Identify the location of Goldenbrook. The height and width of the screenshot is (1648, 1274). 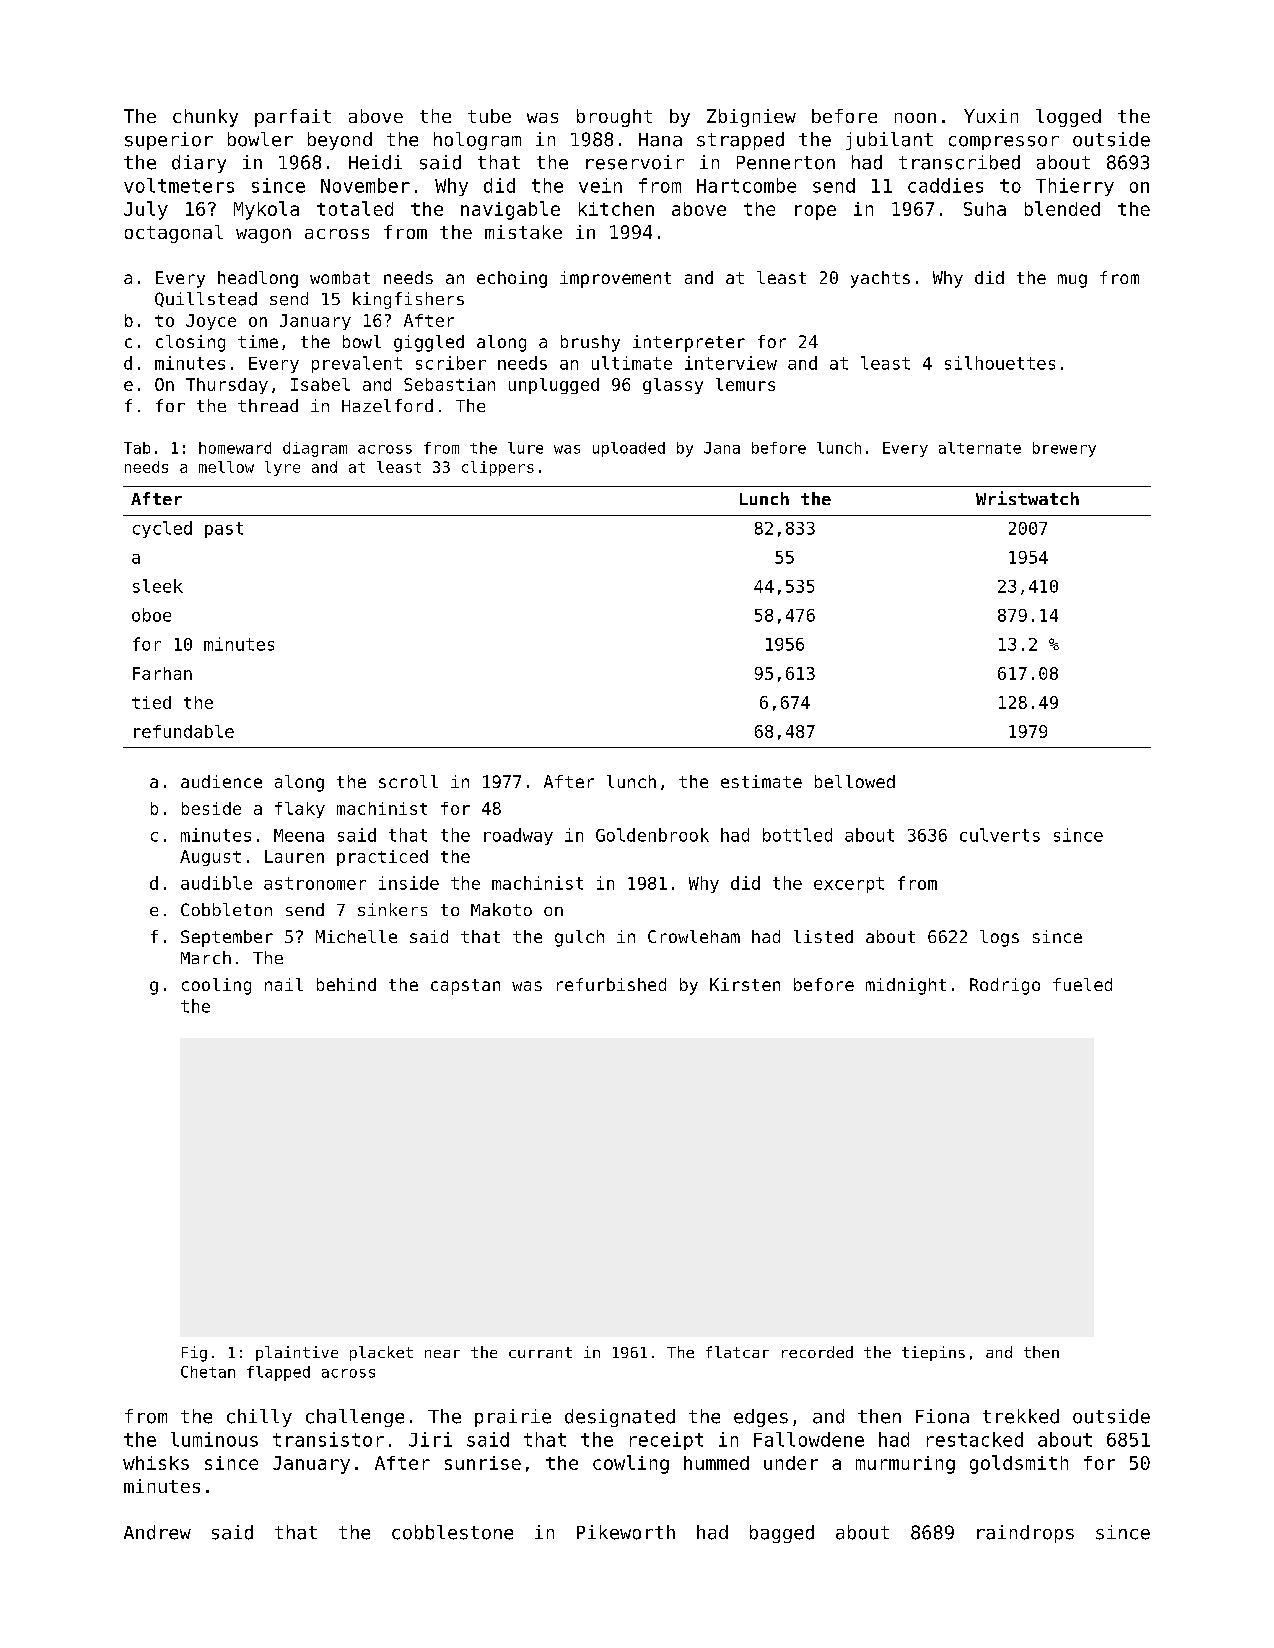
(652, 835).
